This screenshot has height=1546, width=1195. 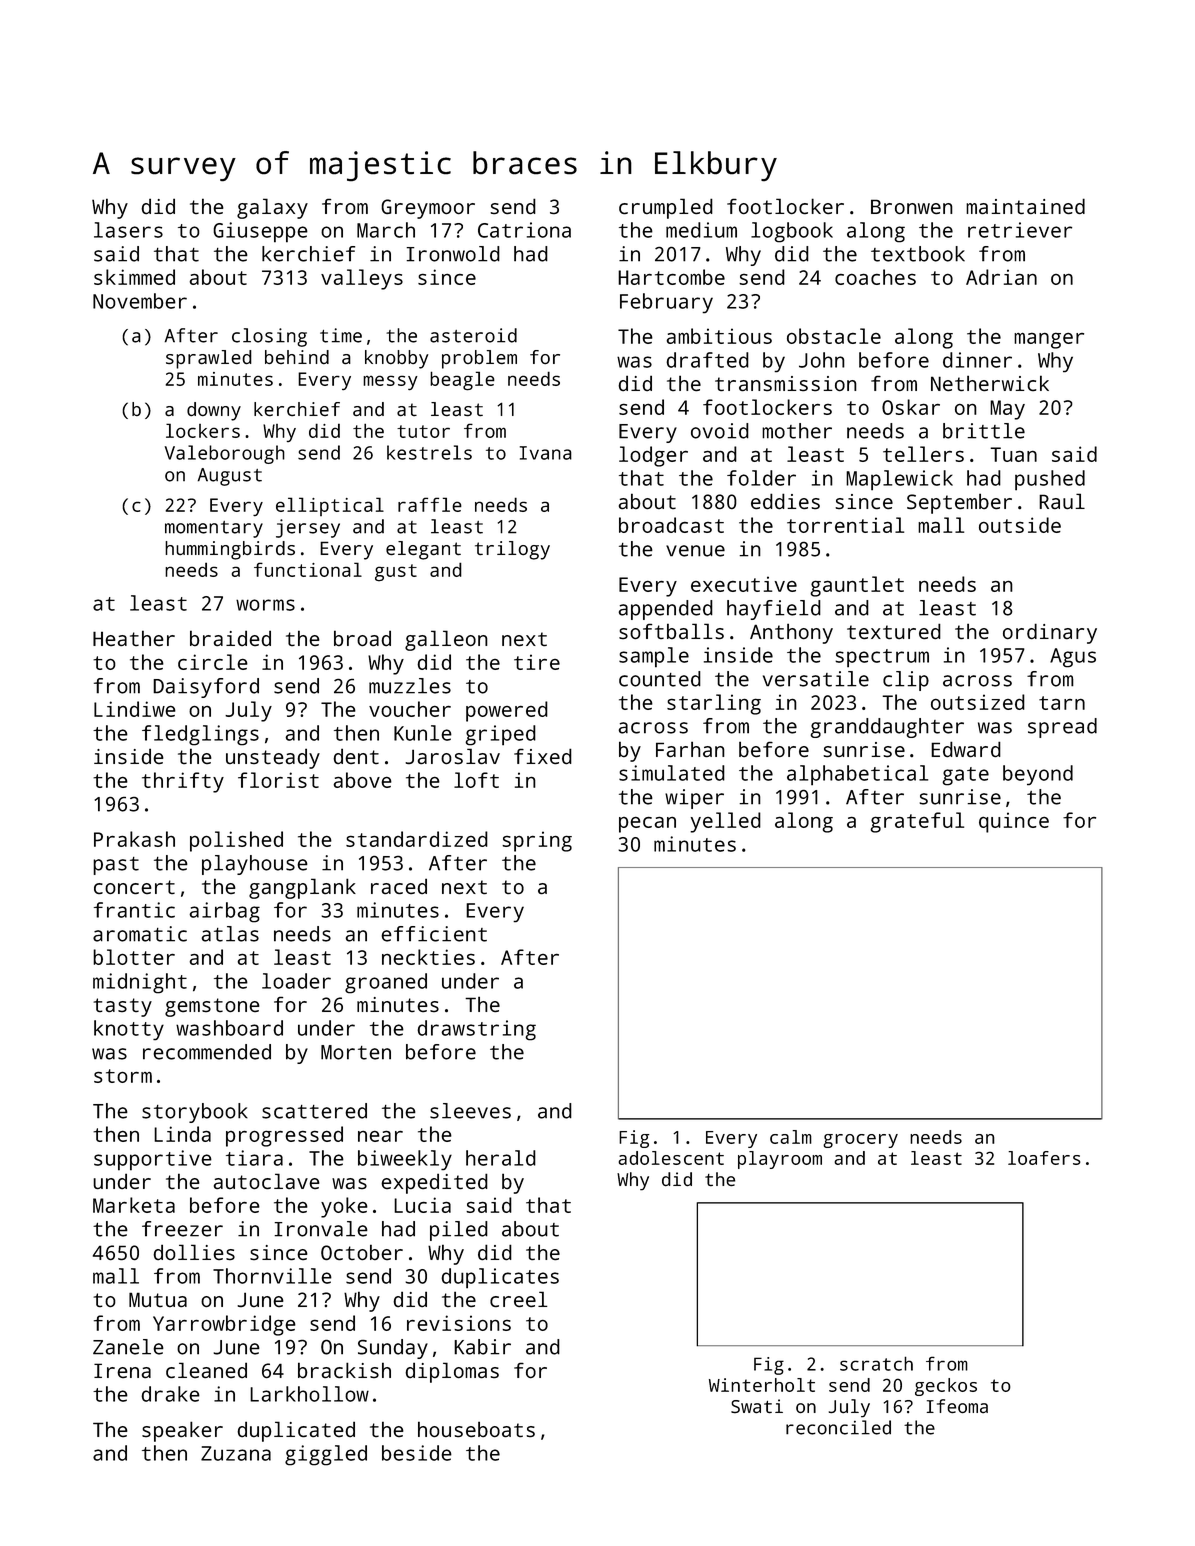 I want to click on grocery, so click(x=860, y=1141).
